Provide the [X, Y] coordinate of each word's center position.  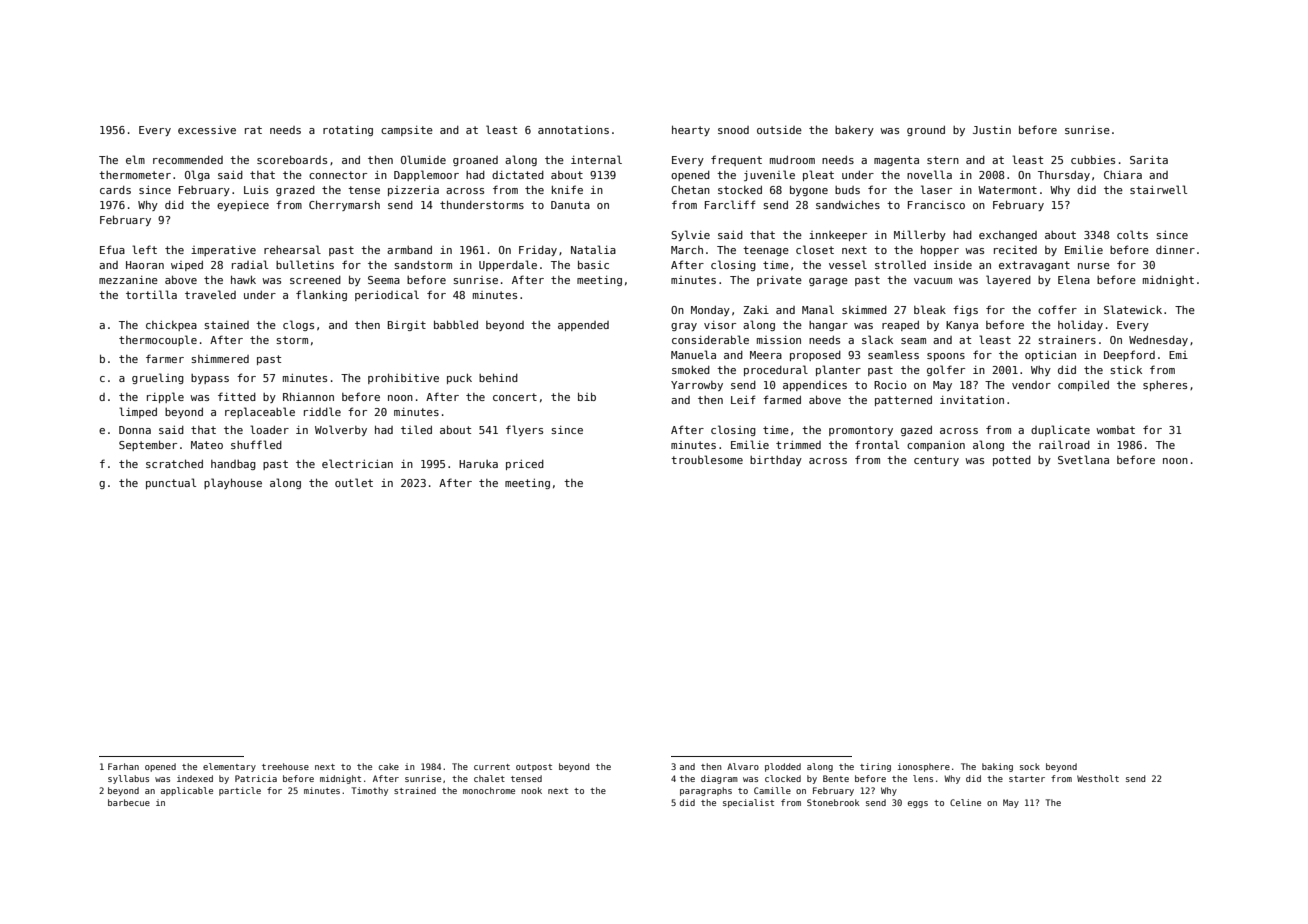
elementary [229, 767]
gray [684, 327]
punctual [171, 483]
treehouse [285, 766]
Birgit [407, 326]
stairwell [1158, 189]
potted [1012, 461]
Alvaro [743, 766]
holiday [1080, 325]
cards [115, 190]
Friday [538, 251]
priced [525, 465]
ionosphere [924, 767]
